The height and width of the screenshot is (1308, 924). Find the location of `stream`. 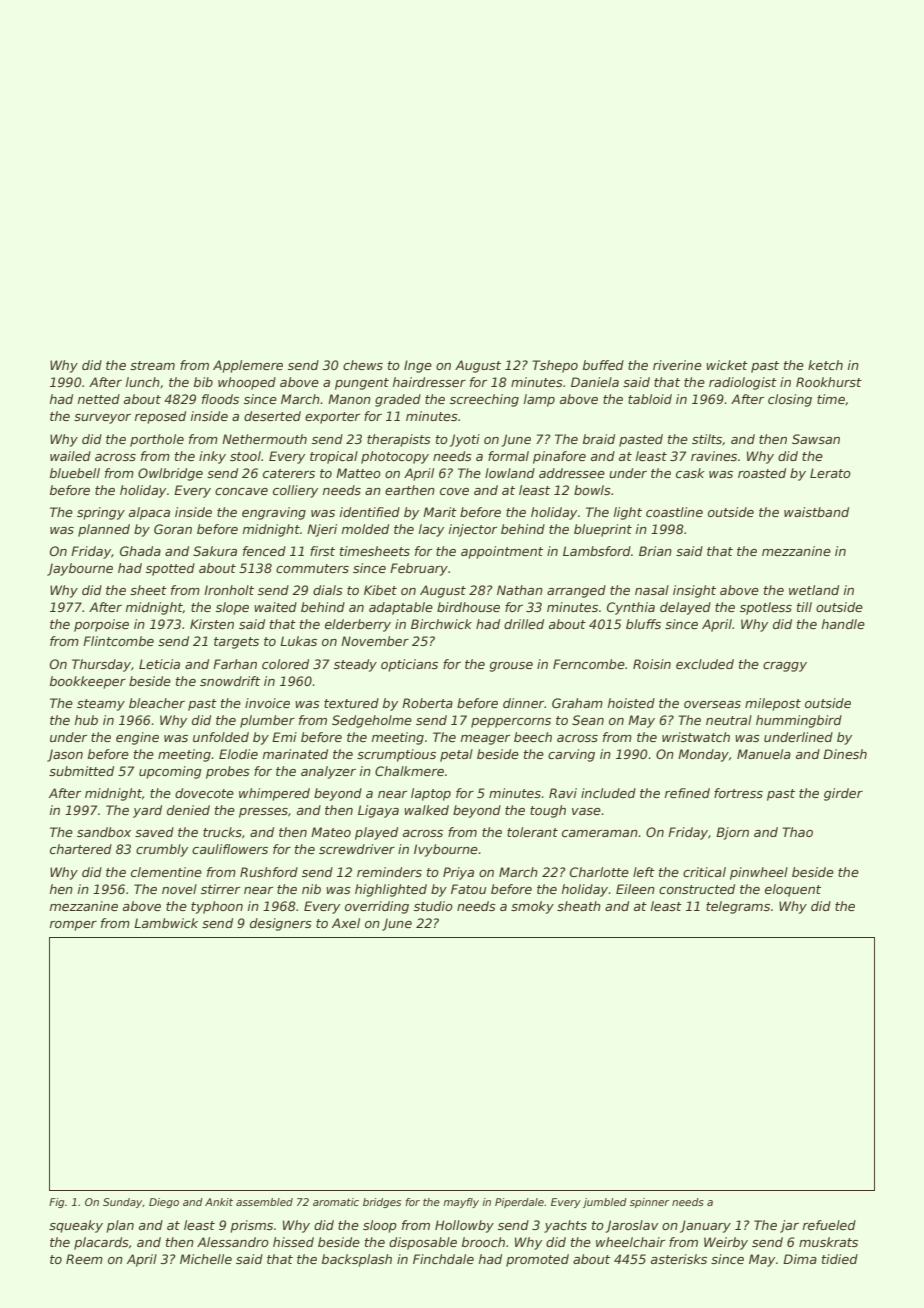

stream is located at coordinates (152, 365).
